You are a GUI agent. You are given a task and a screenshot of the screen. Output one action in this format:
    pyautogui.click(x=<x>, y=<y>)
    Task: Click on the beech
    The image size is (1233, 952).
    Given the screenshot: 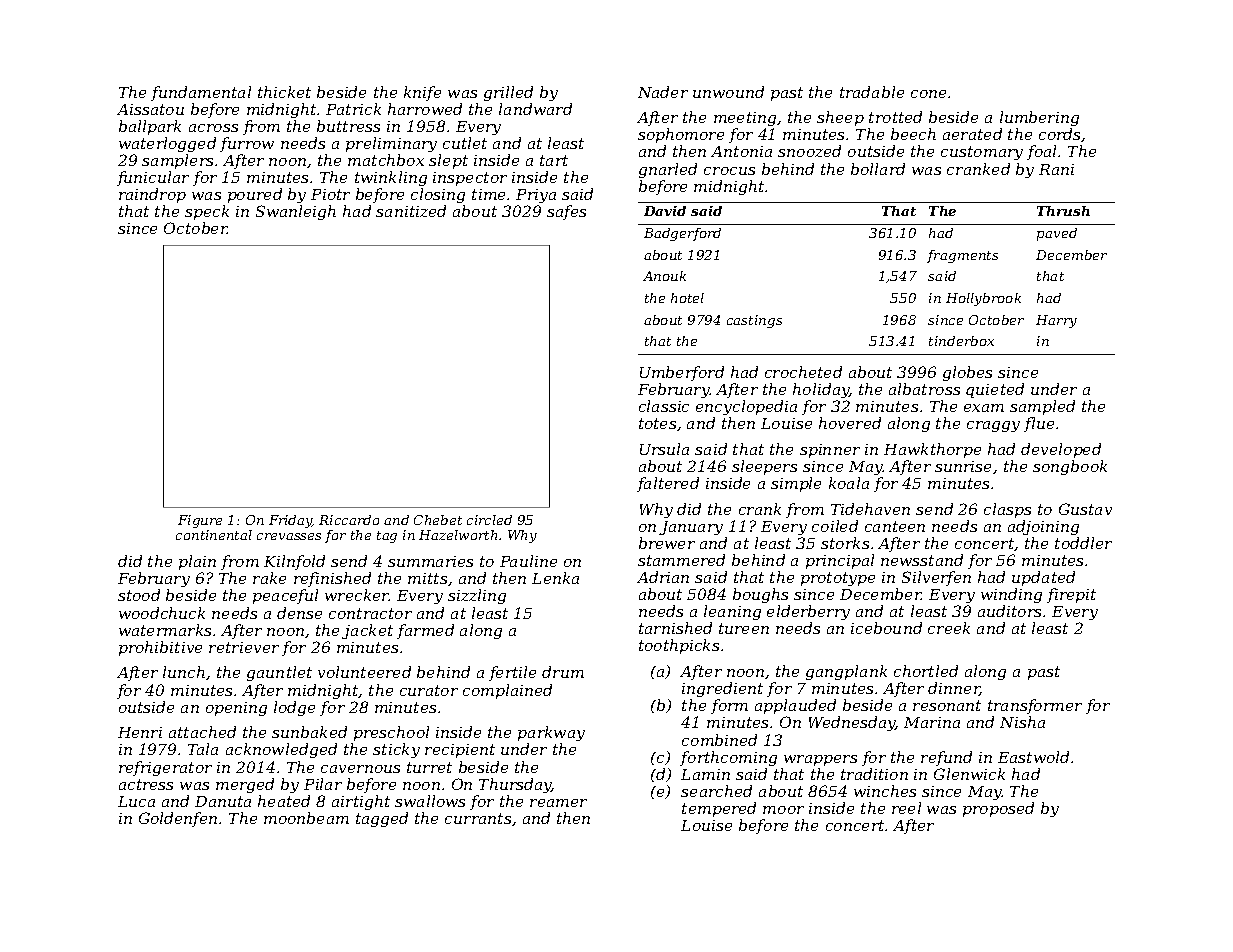 What is the action you would take?
    pyautogui.click(x=913, y=134)
